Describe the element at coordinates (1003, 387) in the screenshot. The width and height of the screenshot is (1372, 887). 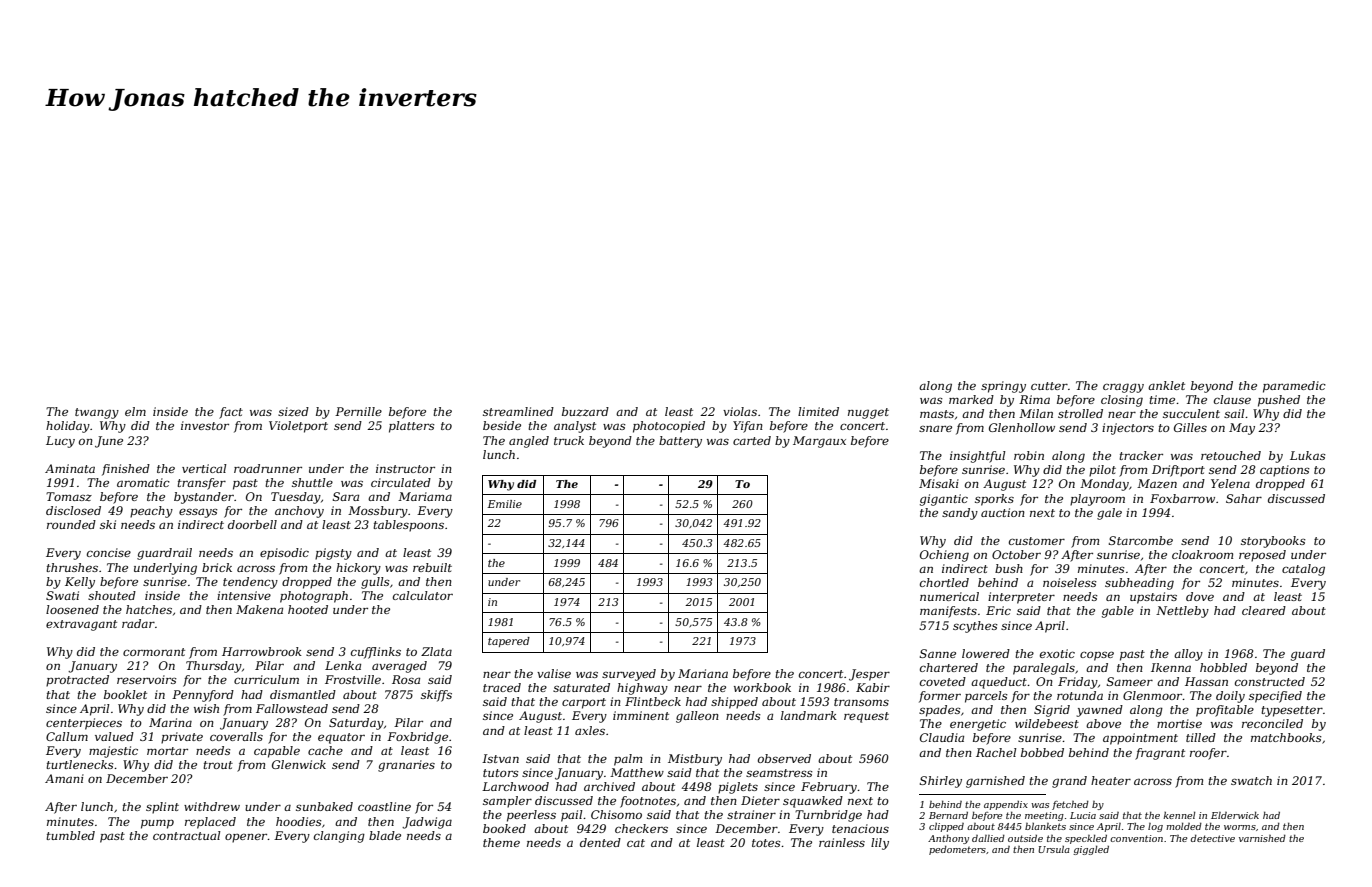
I see `springy` at that location.
